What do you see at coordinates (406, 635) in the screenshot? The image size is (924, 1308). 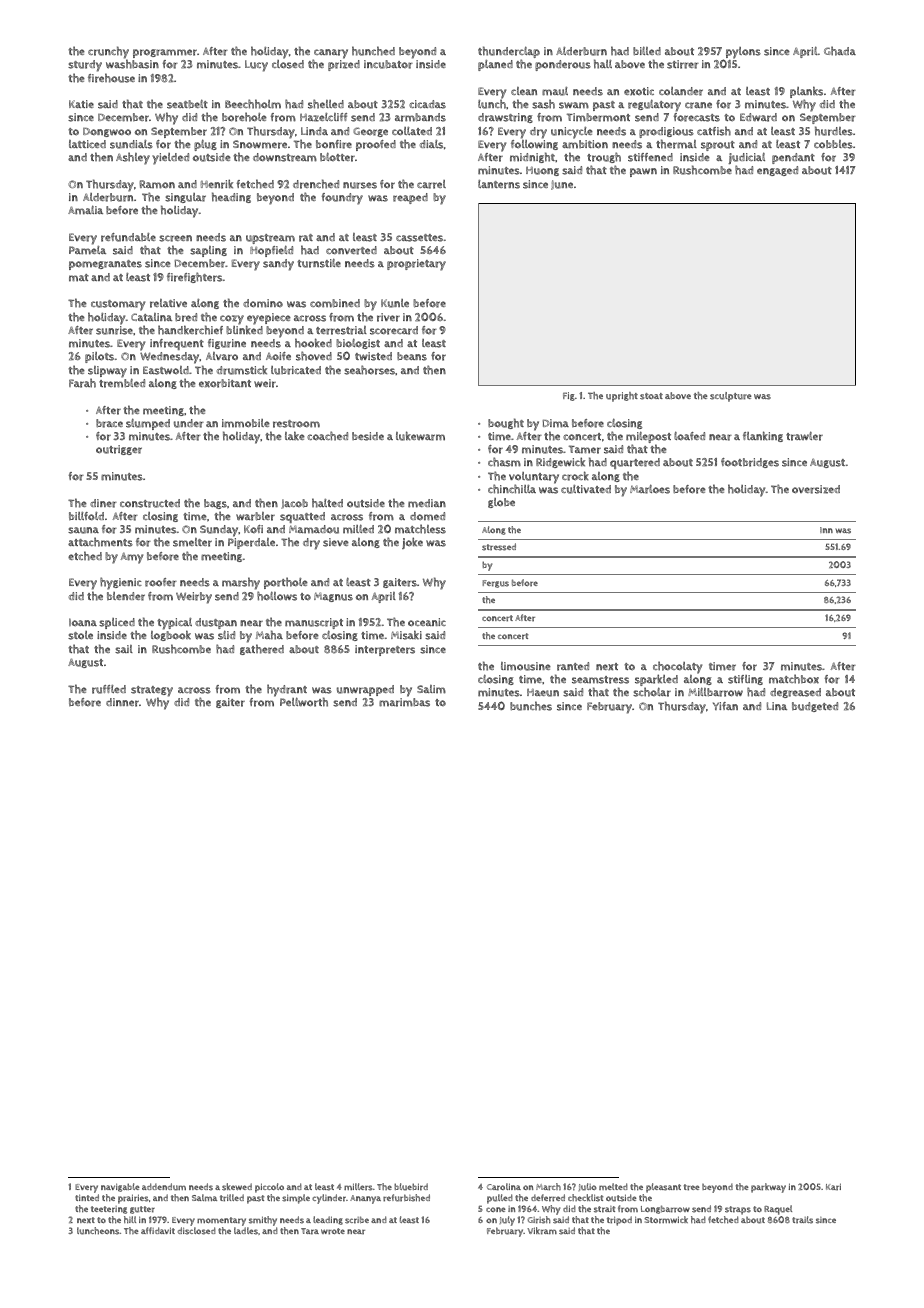 I see `Misaki` at bounding box center [406, 635].
